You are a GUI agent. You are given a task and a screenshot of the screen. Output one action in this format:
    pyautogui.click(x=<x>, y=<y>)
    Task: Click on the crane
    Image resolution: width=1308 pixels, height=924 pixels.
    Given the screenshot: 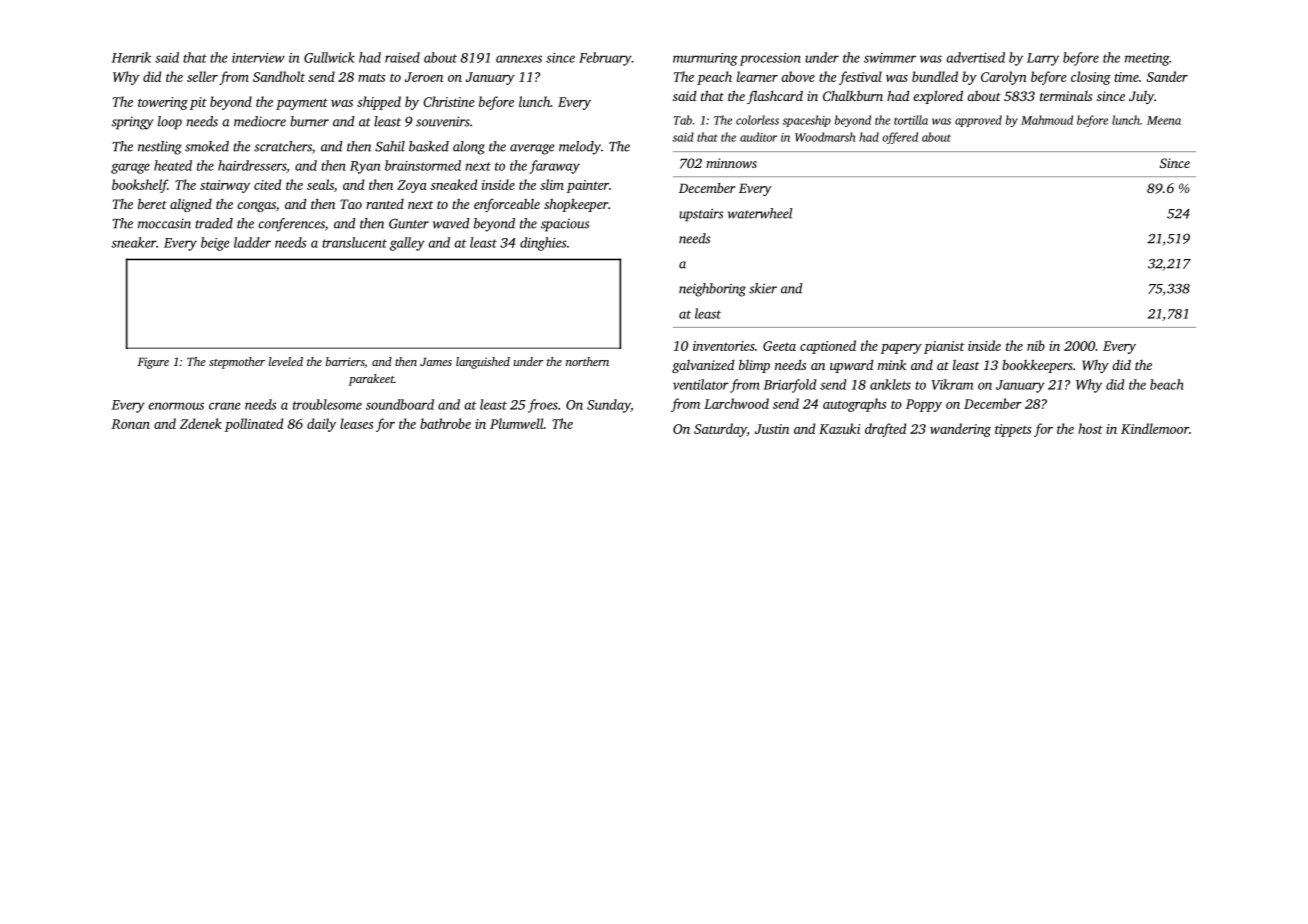 What is the action you would take?
    pyautogui.click(x=224, y=406)
